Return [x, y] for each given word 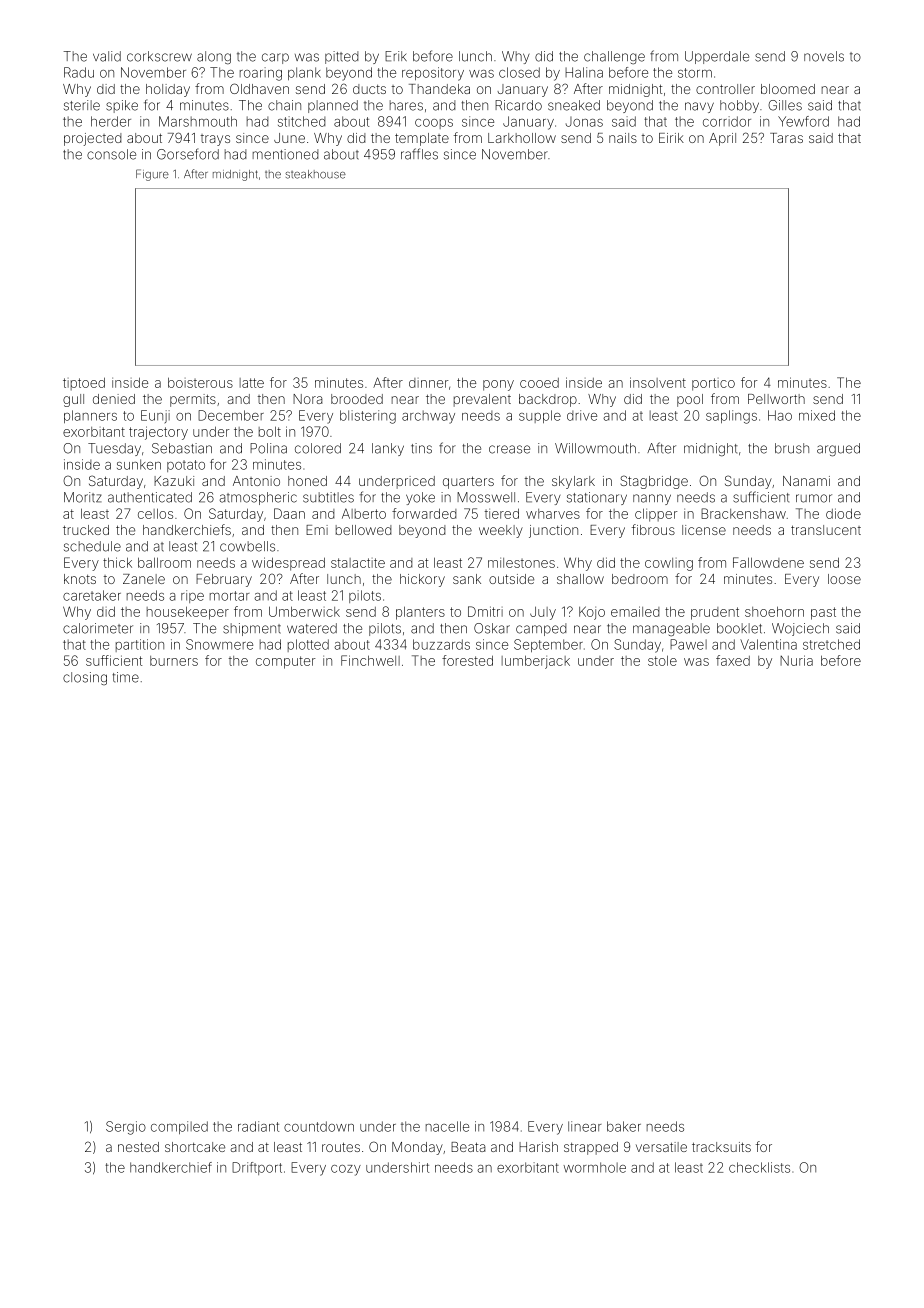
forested [467, 660]
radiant [258, 1126]
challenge [614, 57]
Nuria [796, 660]
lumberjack [536, 662]
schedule [92, 546]
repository [433, 74]
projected [93, 139]
